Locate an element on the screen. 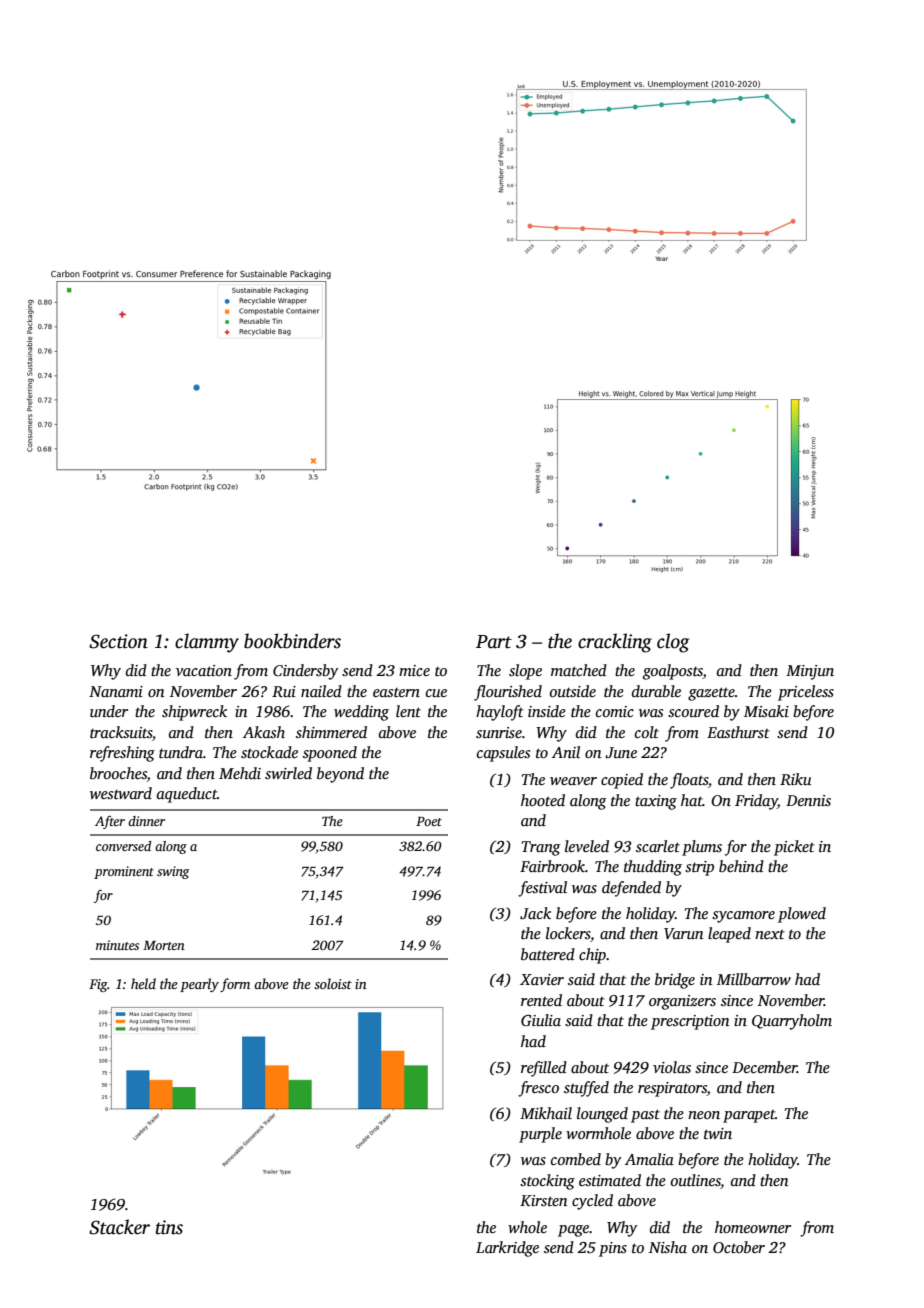 This screenshot has height=1308, width=924. Misaki is located at coordinates (766, 711).
